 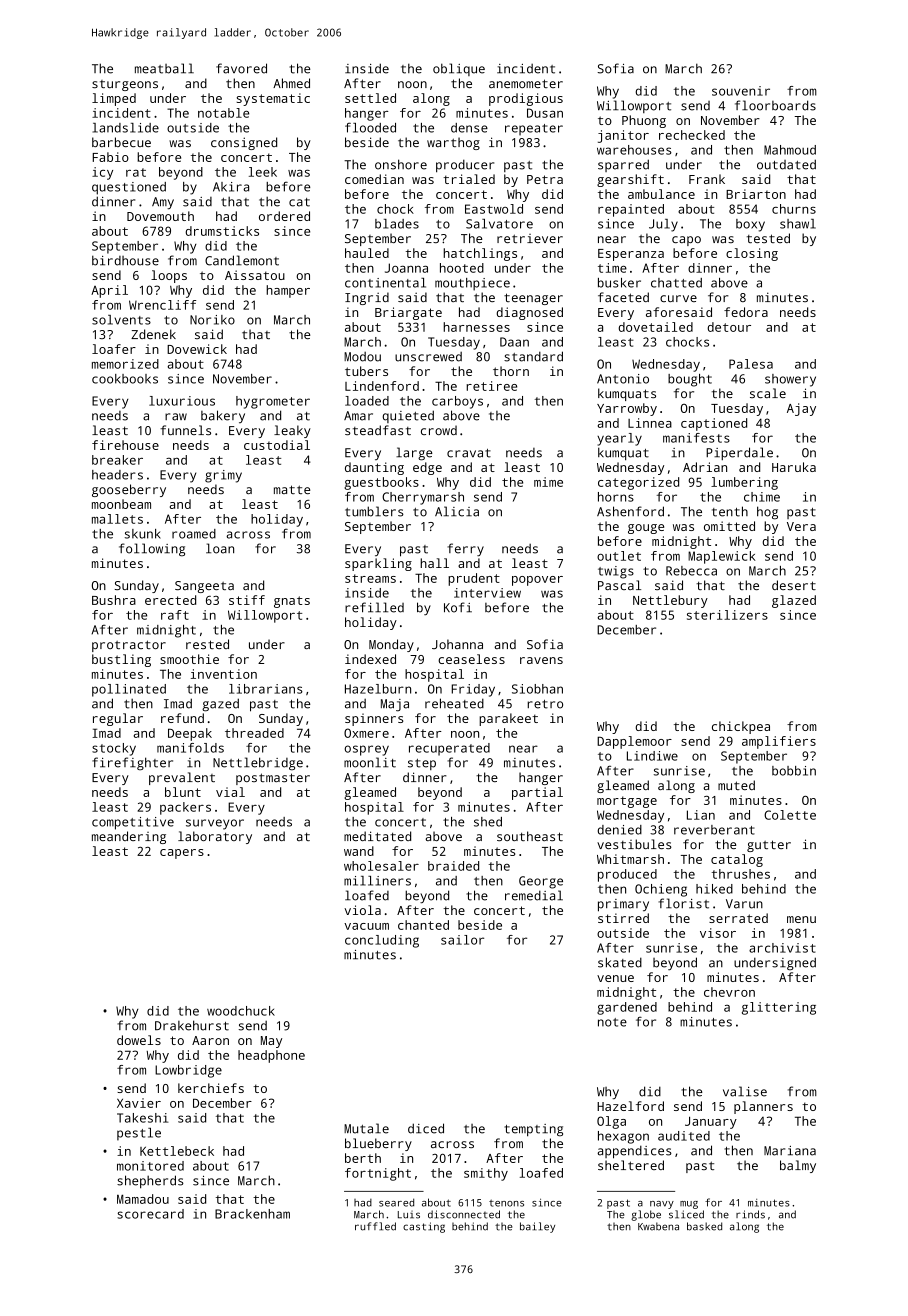 I want to click on souvenir, so click(x=741, y=91).
